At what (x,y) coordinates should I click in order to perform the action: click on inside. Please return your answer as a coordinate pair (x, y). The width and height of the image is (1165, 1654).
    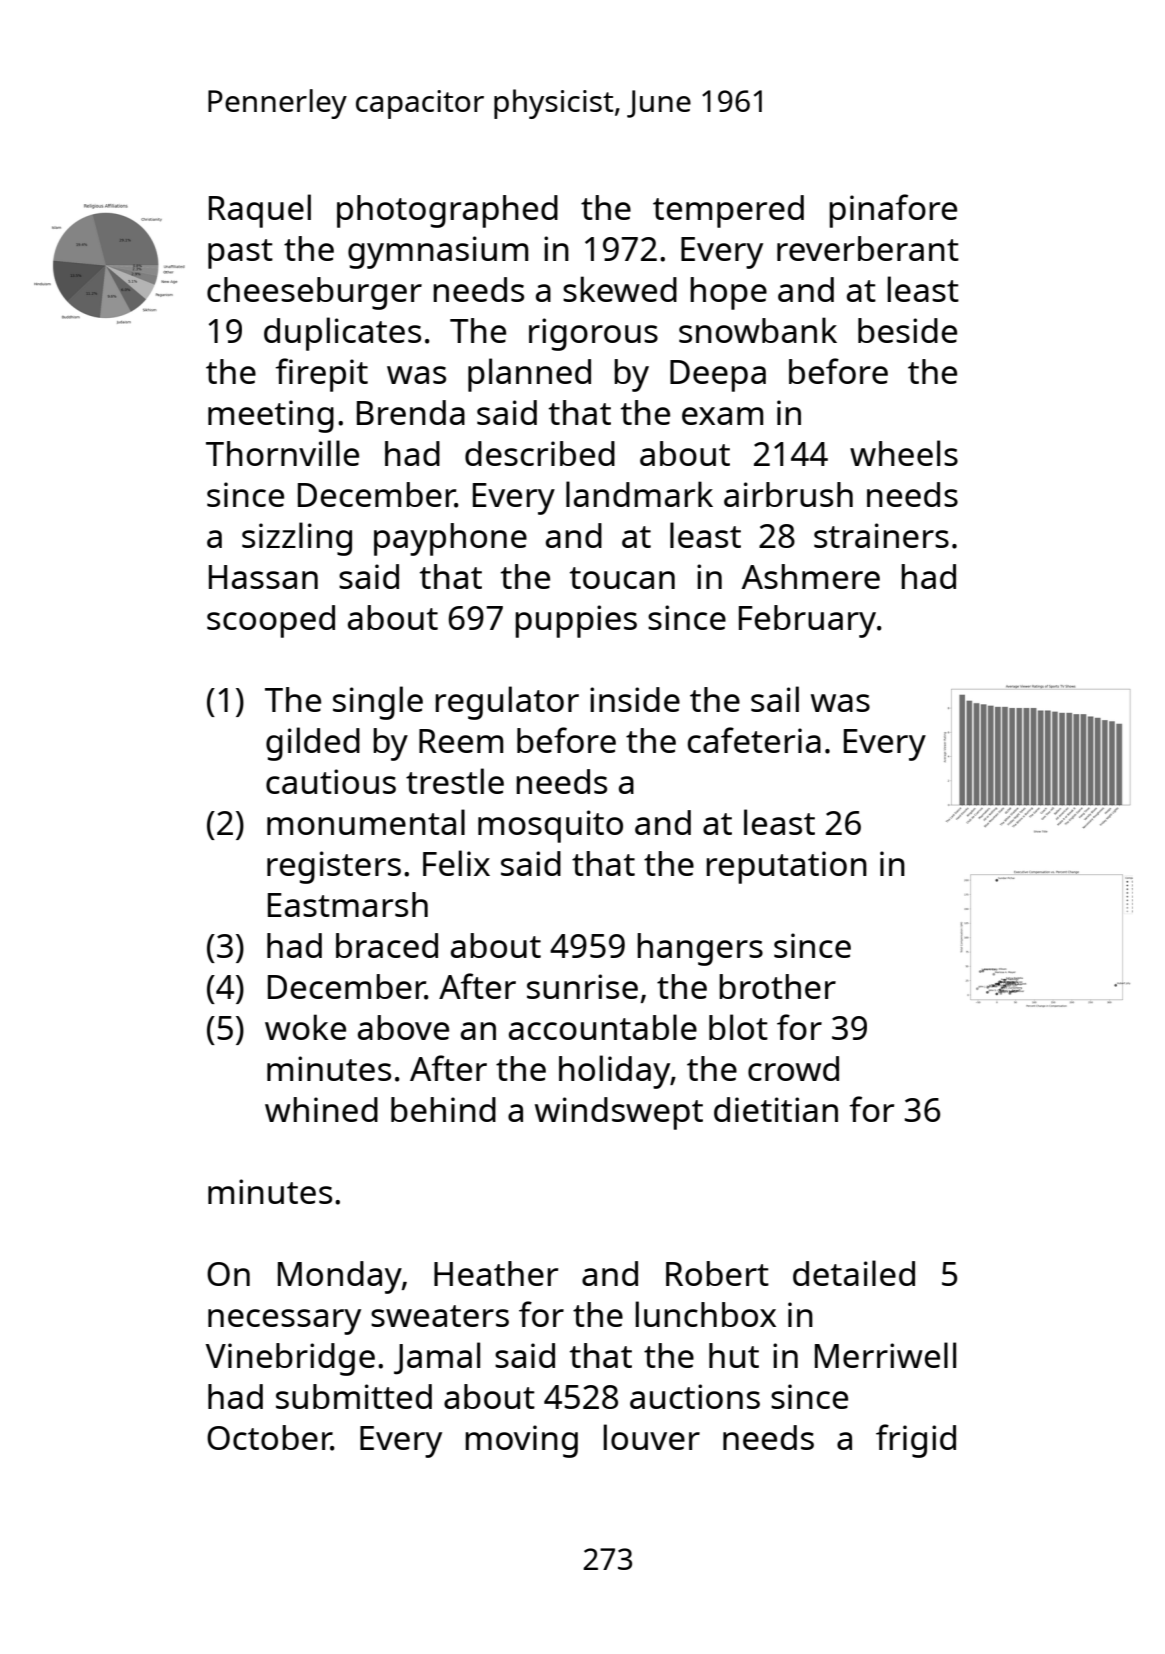
    Looking at the image, I should click on (635, 699).
